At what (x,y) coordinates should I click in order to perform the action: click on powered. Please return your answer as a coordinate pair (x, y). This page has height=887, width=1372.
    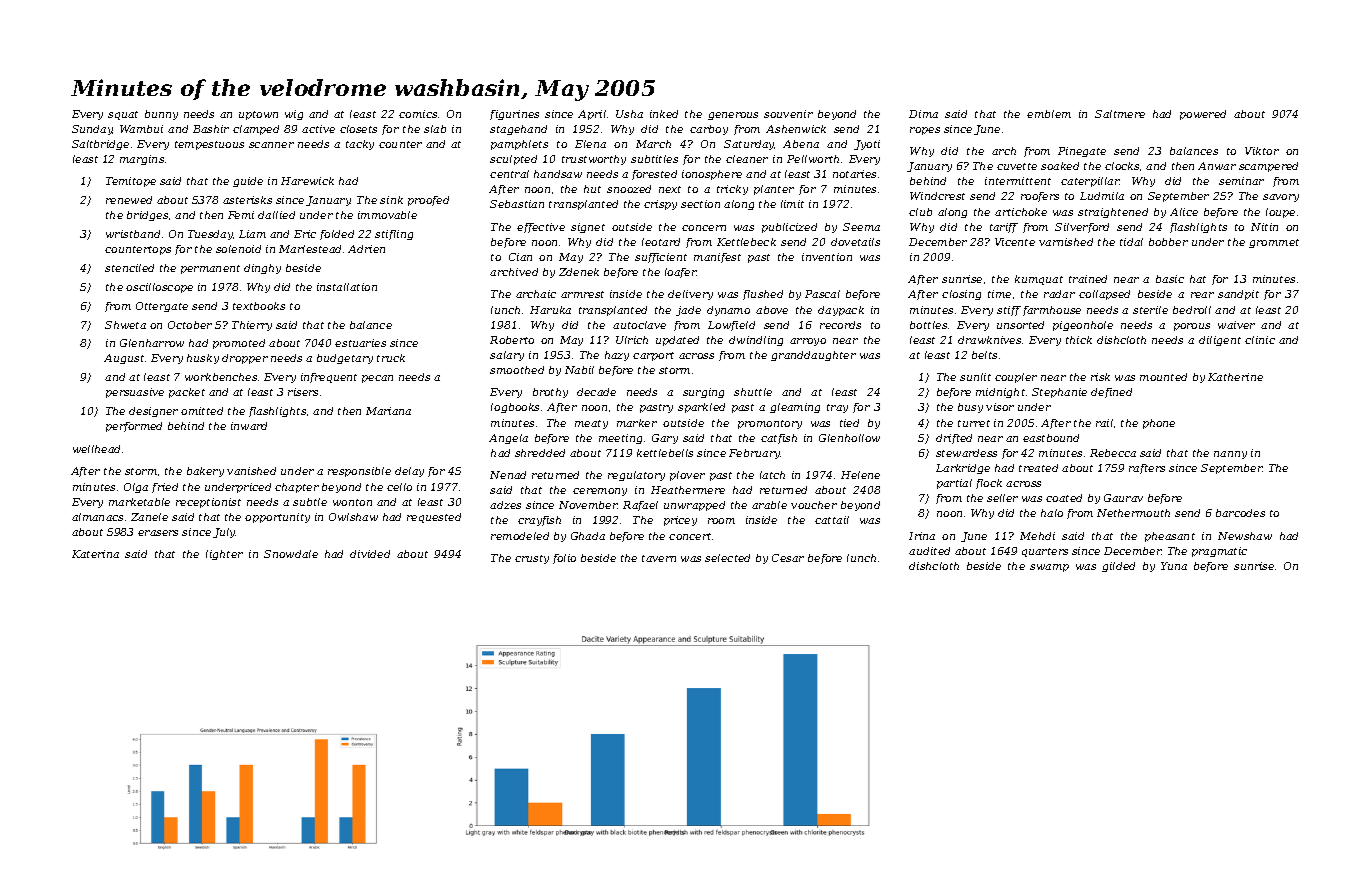
    Looking at the image, I should click on (1203, 115).
